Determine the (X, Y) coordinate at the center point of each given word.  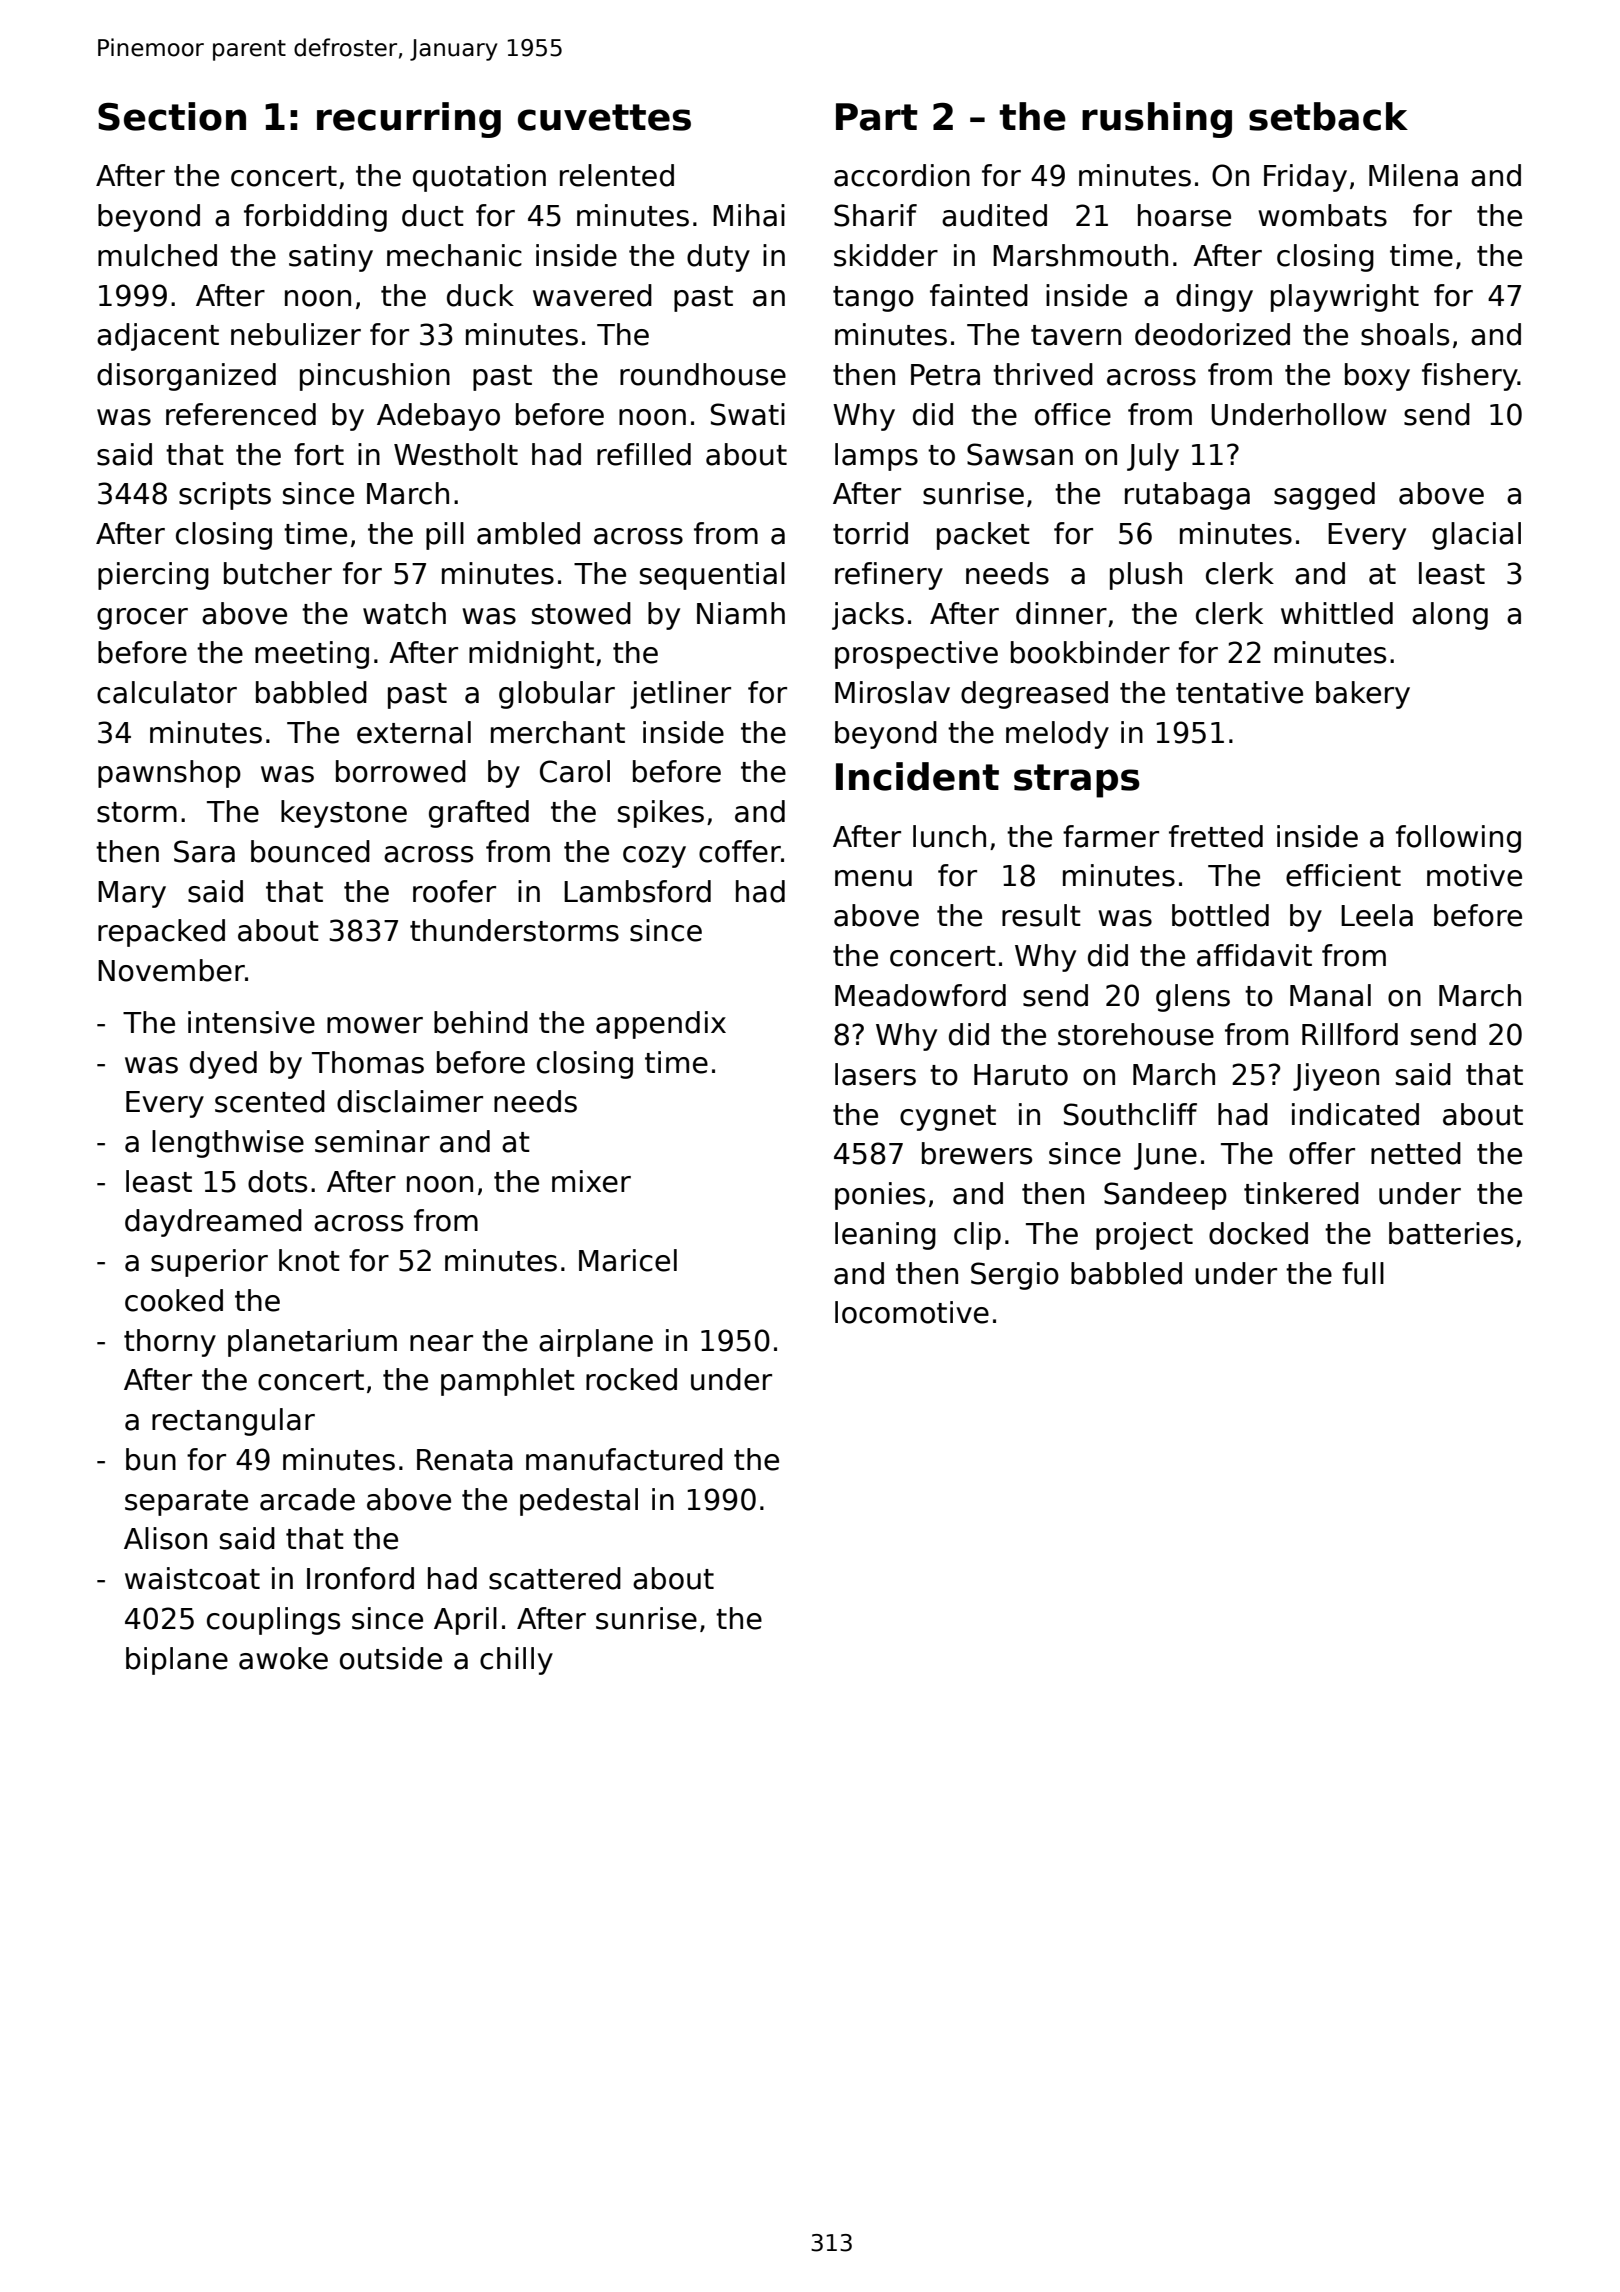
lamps (876, 457)
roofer (454, 891)
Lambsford (637, 891)
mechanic (454, 255)
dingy (1214, 298)
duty (718, 258)
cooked (174, 1300)
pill (445, 536)
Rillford (1350, 1034)
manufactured (624, 1459)
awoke (283, 1658)
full (1363, 1273)
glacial (1476, 536)
